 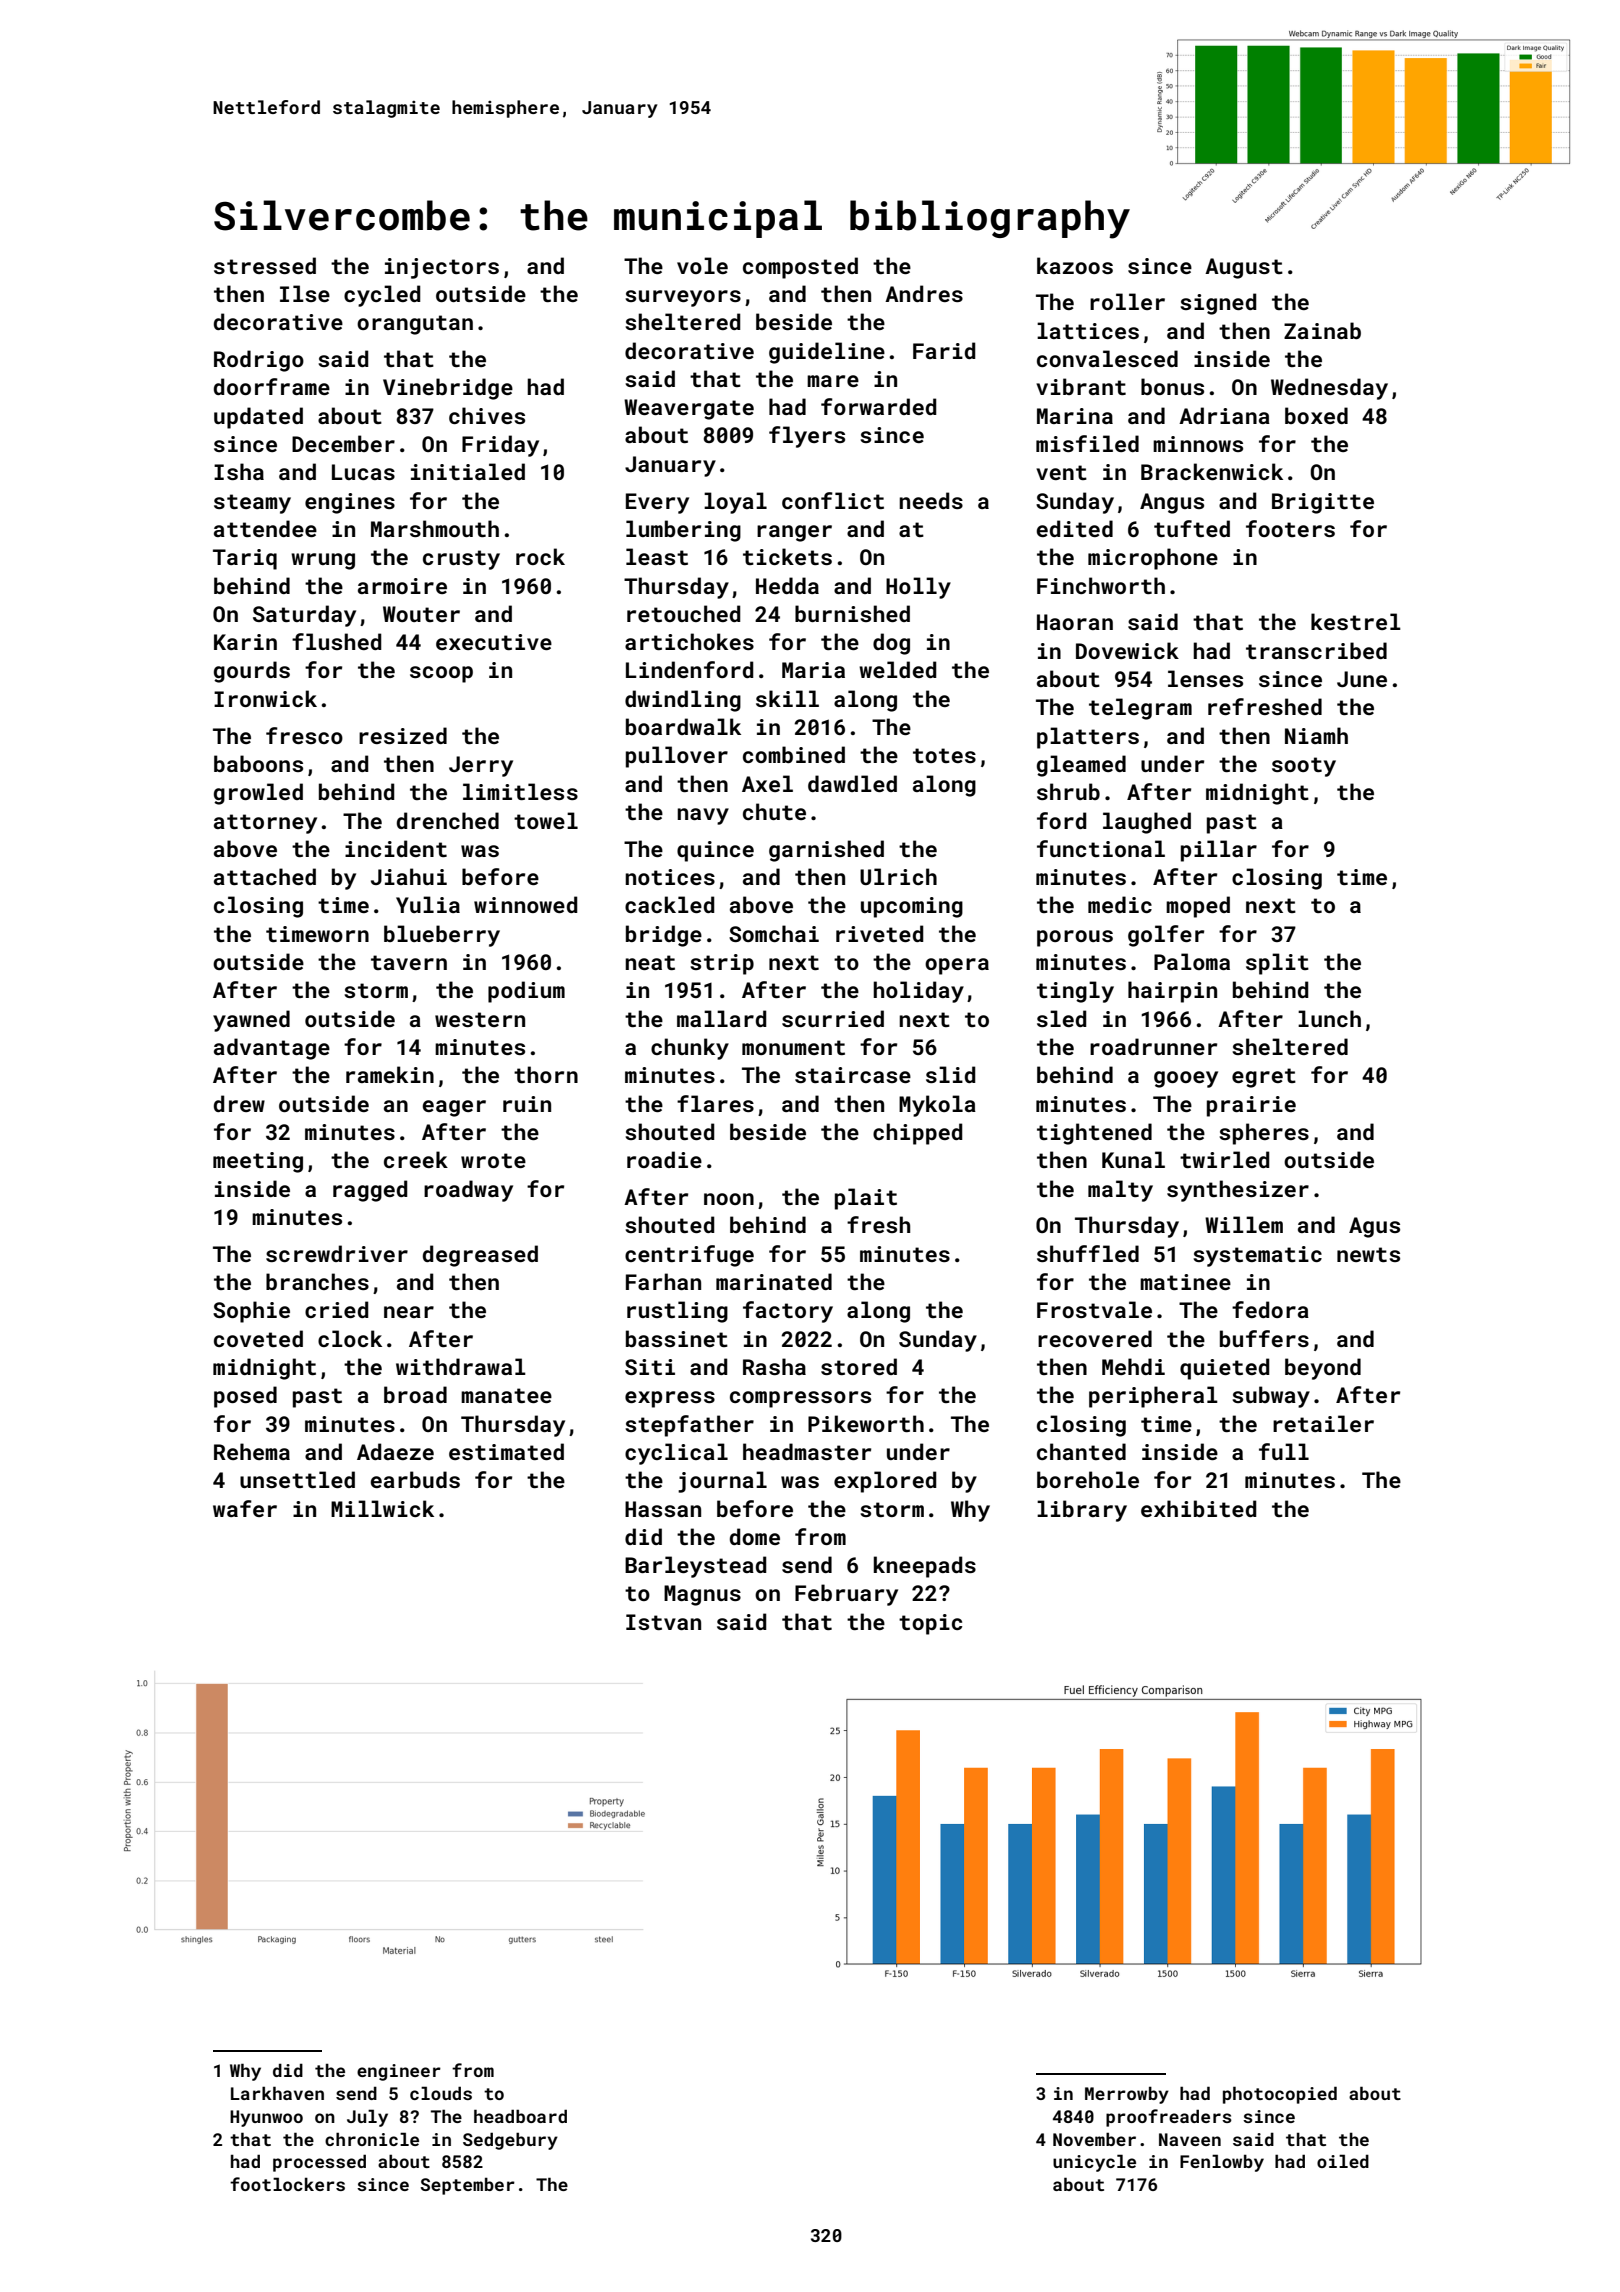 What do you see at coordinates (239, 471) in the screenshot?
I see `Isha` at bounding box center [239, 471].
